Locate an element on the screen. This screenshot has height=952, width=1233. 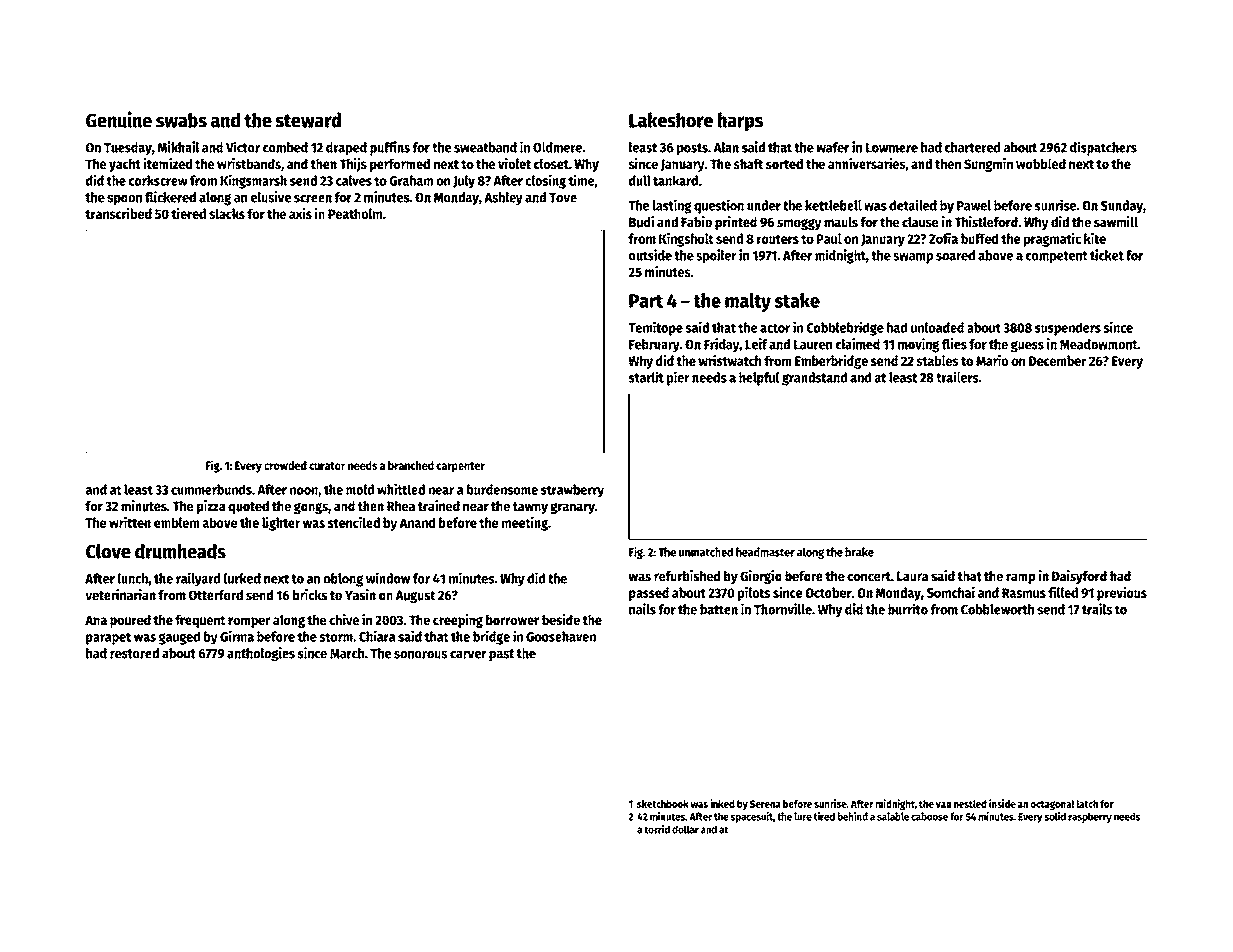
torrid is located at coordinates (657, 829).
